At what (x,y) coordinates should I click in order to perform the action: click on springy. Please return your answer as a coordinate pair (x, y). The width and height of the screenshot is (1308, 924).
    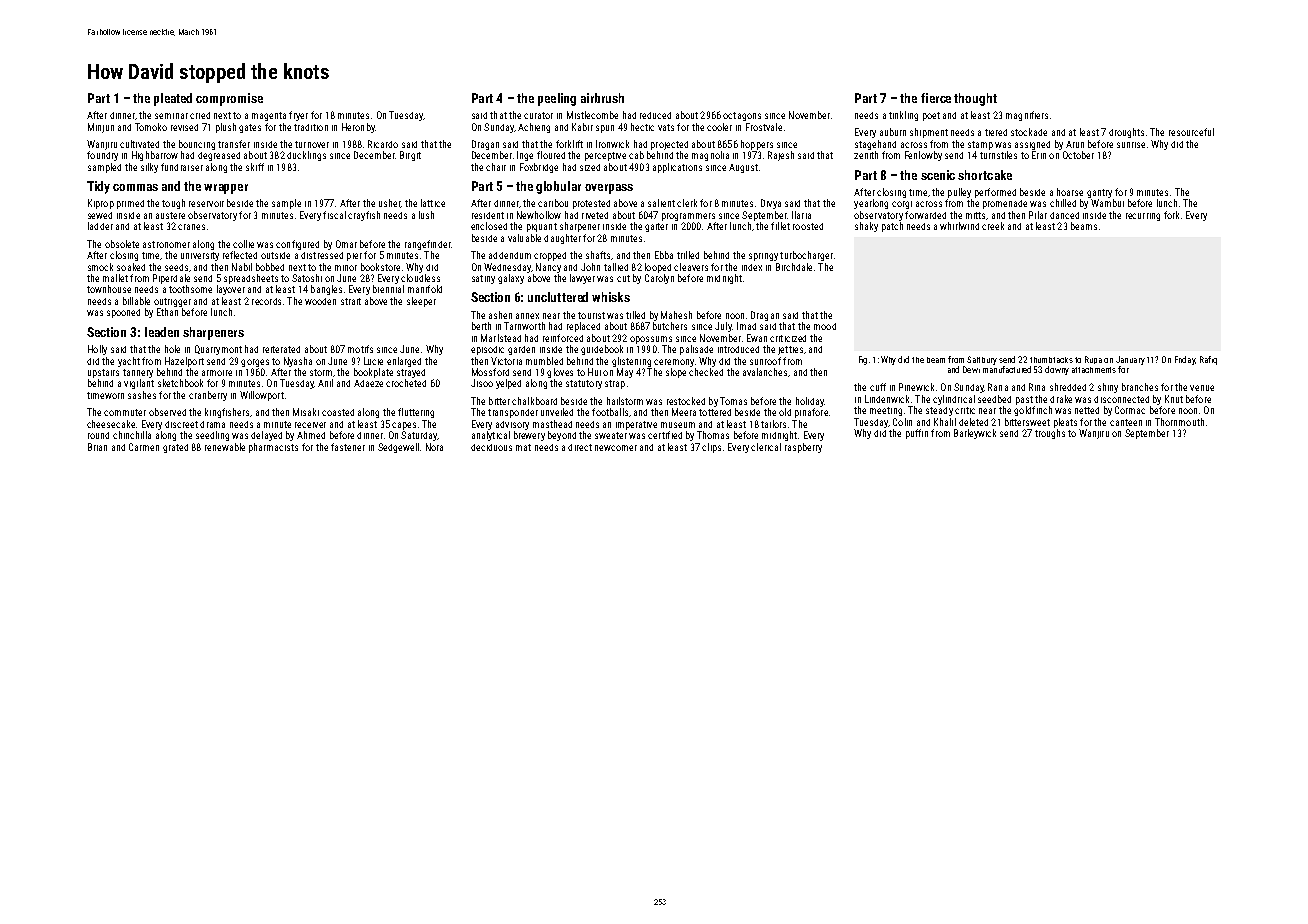
    Looking at the image, I should click on (763, 257).
